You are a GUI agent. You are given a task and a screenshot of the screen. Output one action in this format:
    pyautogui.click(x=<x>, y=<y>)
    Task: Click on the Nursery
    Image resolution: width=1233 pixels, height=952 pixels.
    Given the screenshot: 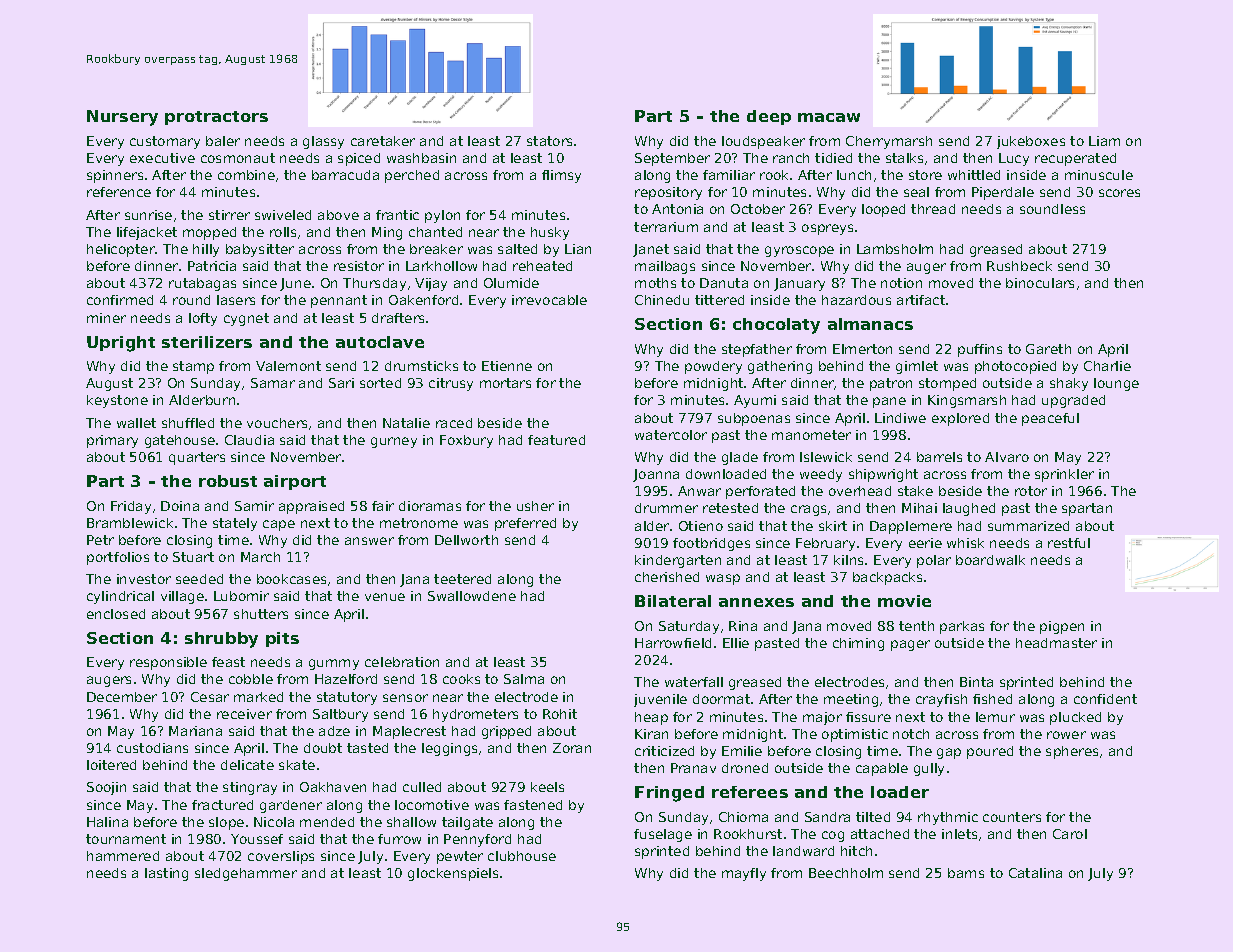 What is the action you would take?
    pyautogui.click(x=122, y=118)
